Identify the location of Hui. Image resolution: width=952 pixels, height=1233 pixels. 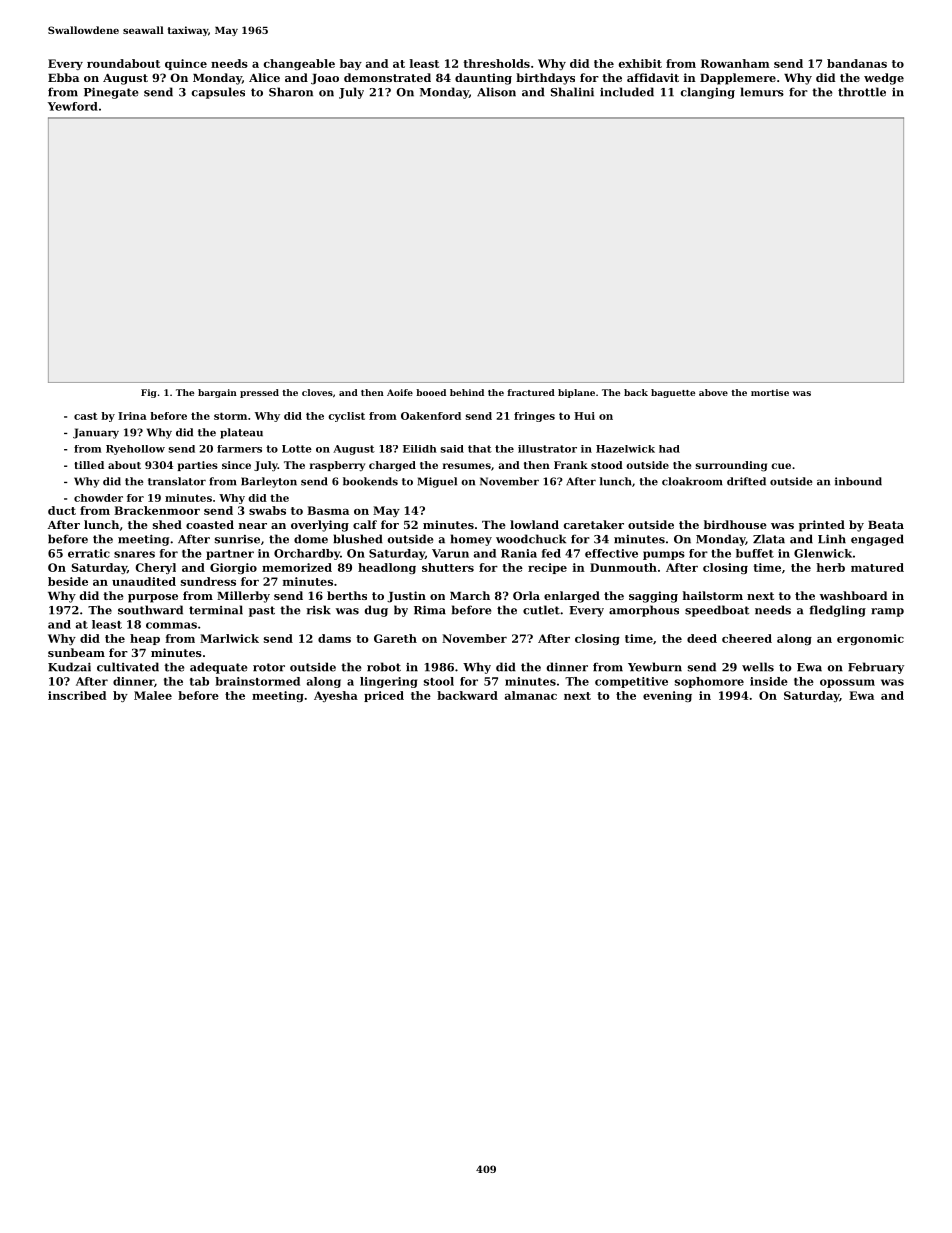
(584, 416).
